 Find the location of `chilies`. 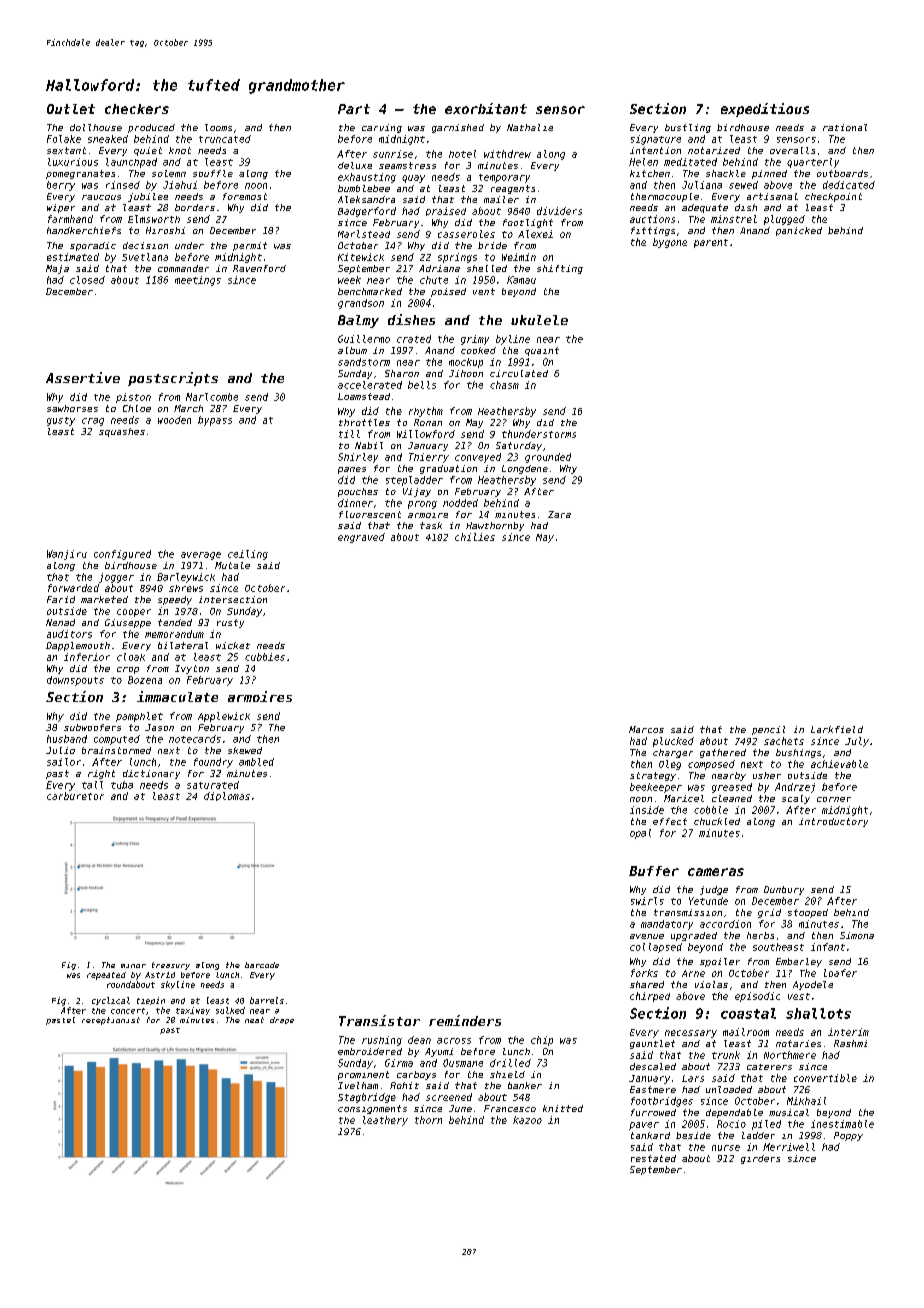

chilies is located at coordinates (475, 537).
